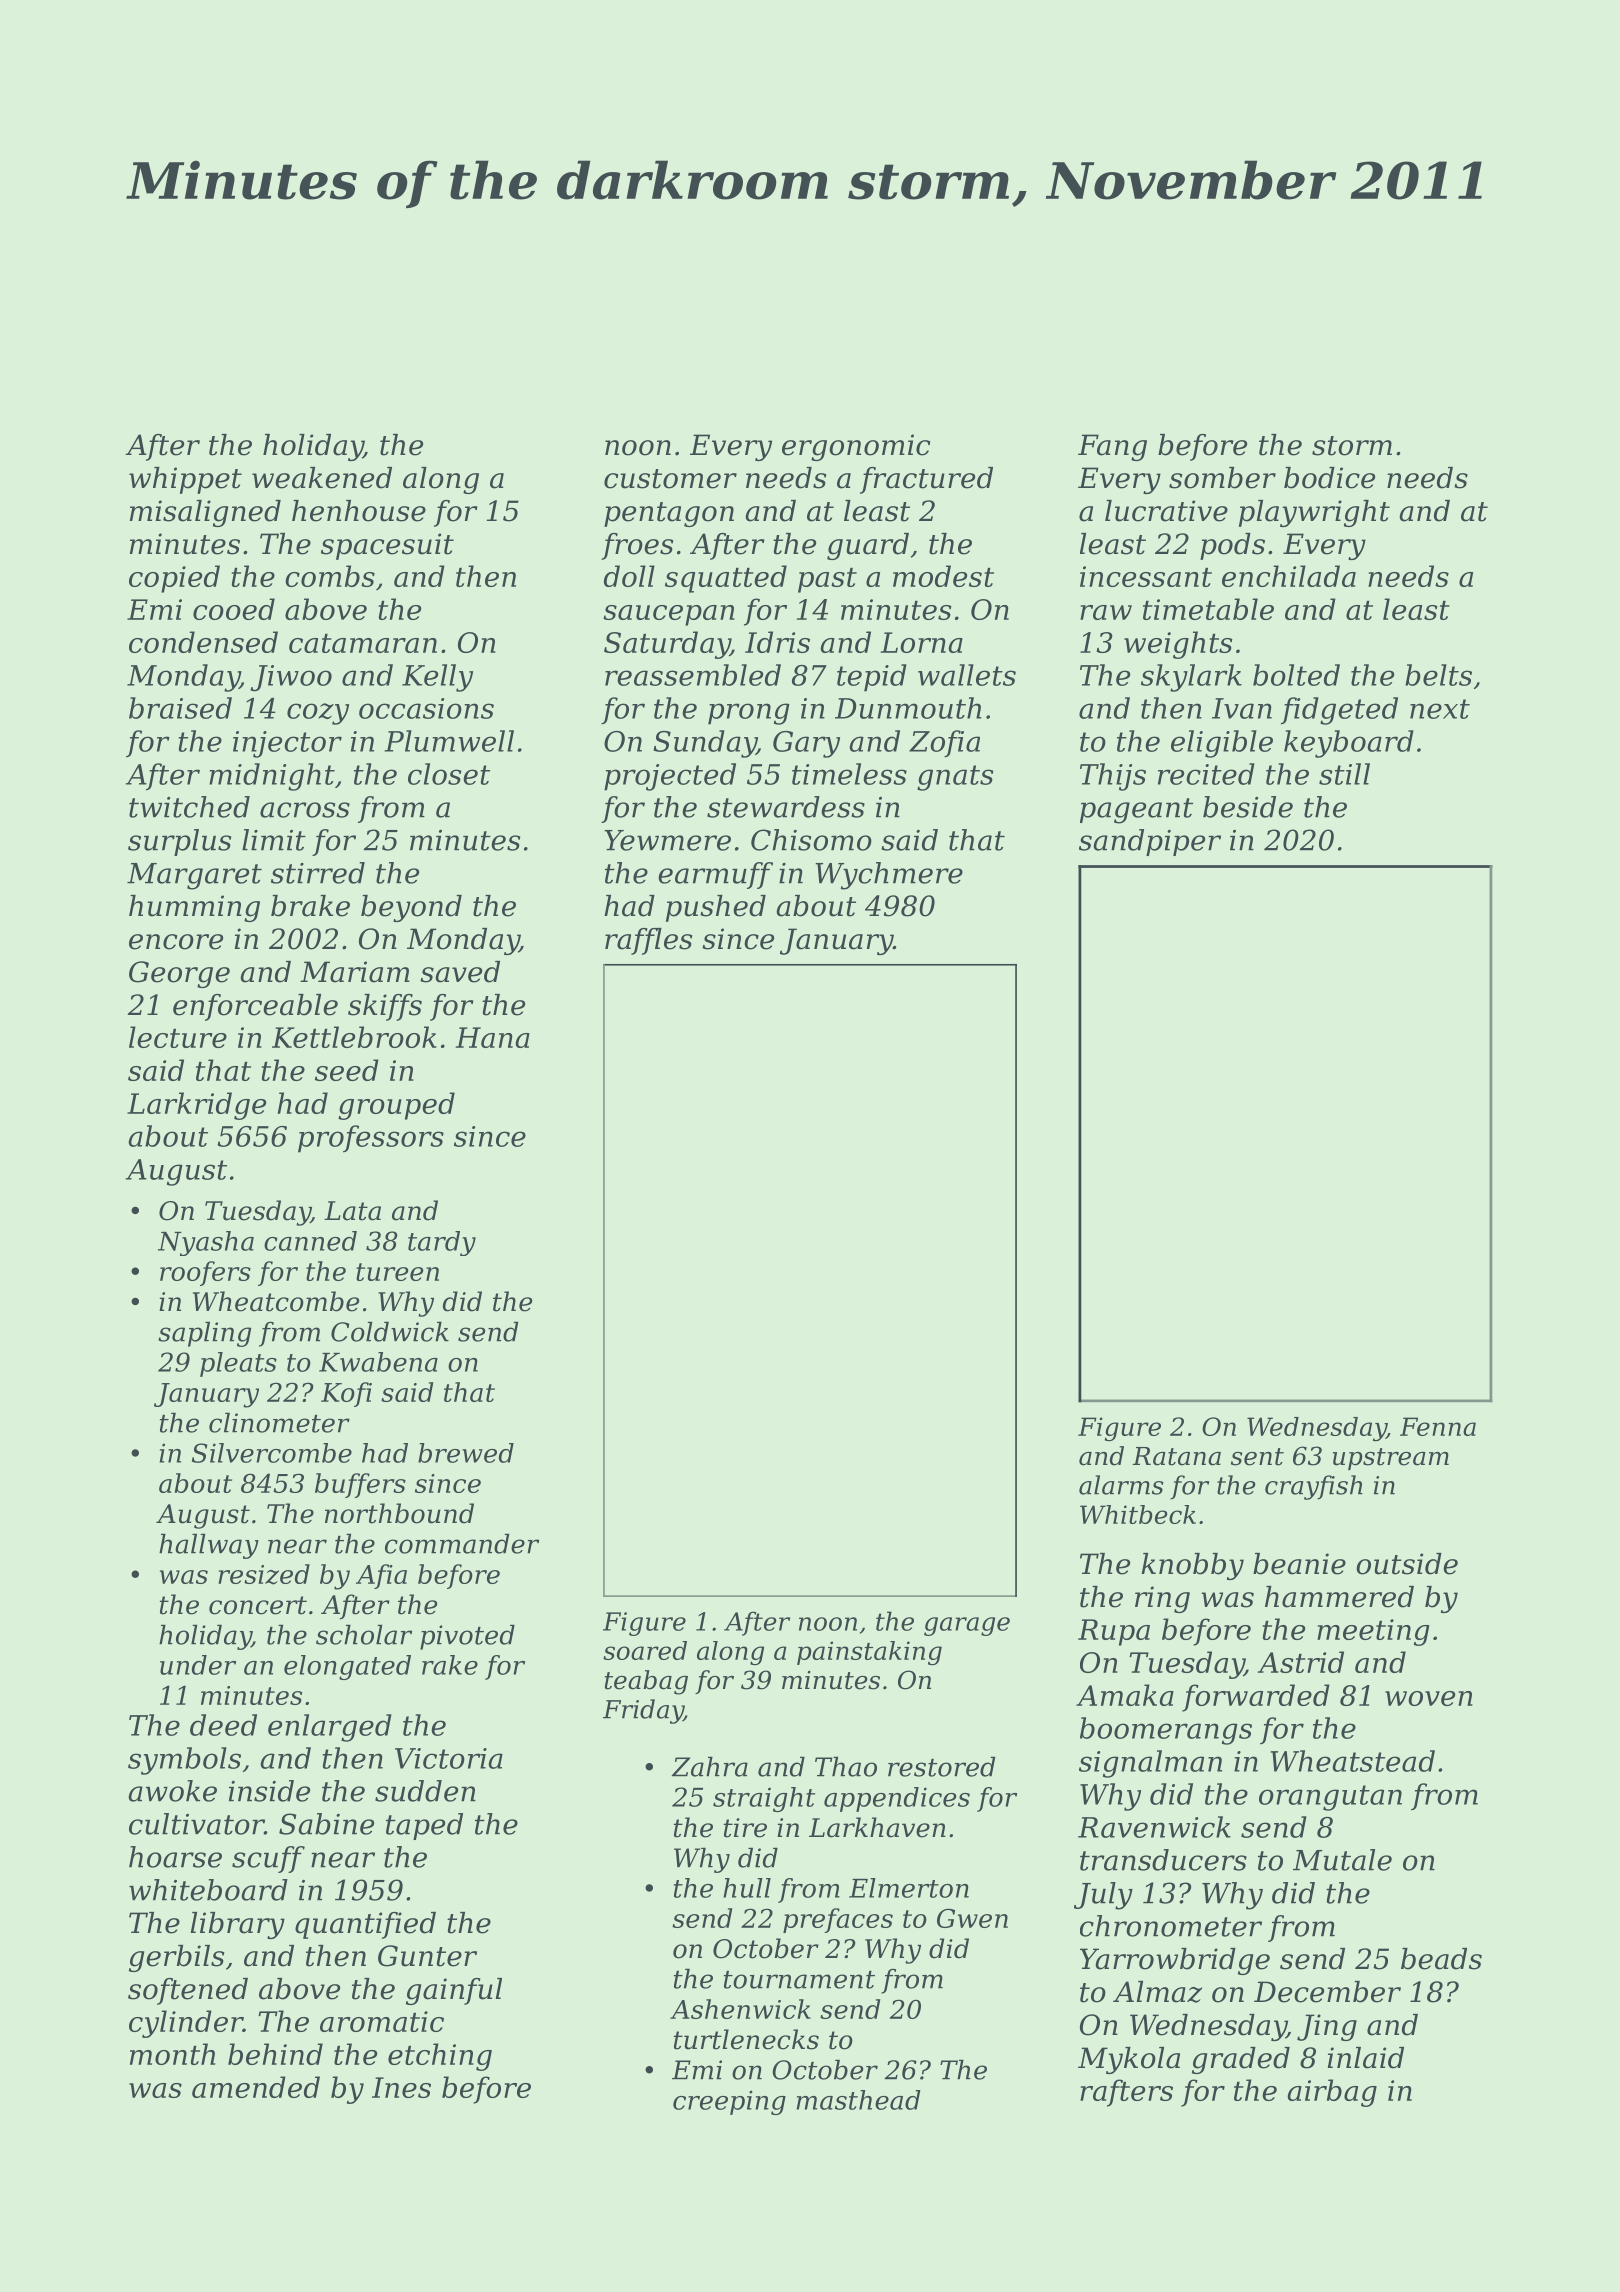 This image has width=1620, height=2292. Describe the element at coordinates (203, 642) in the image. I see `condensed` at that location.
